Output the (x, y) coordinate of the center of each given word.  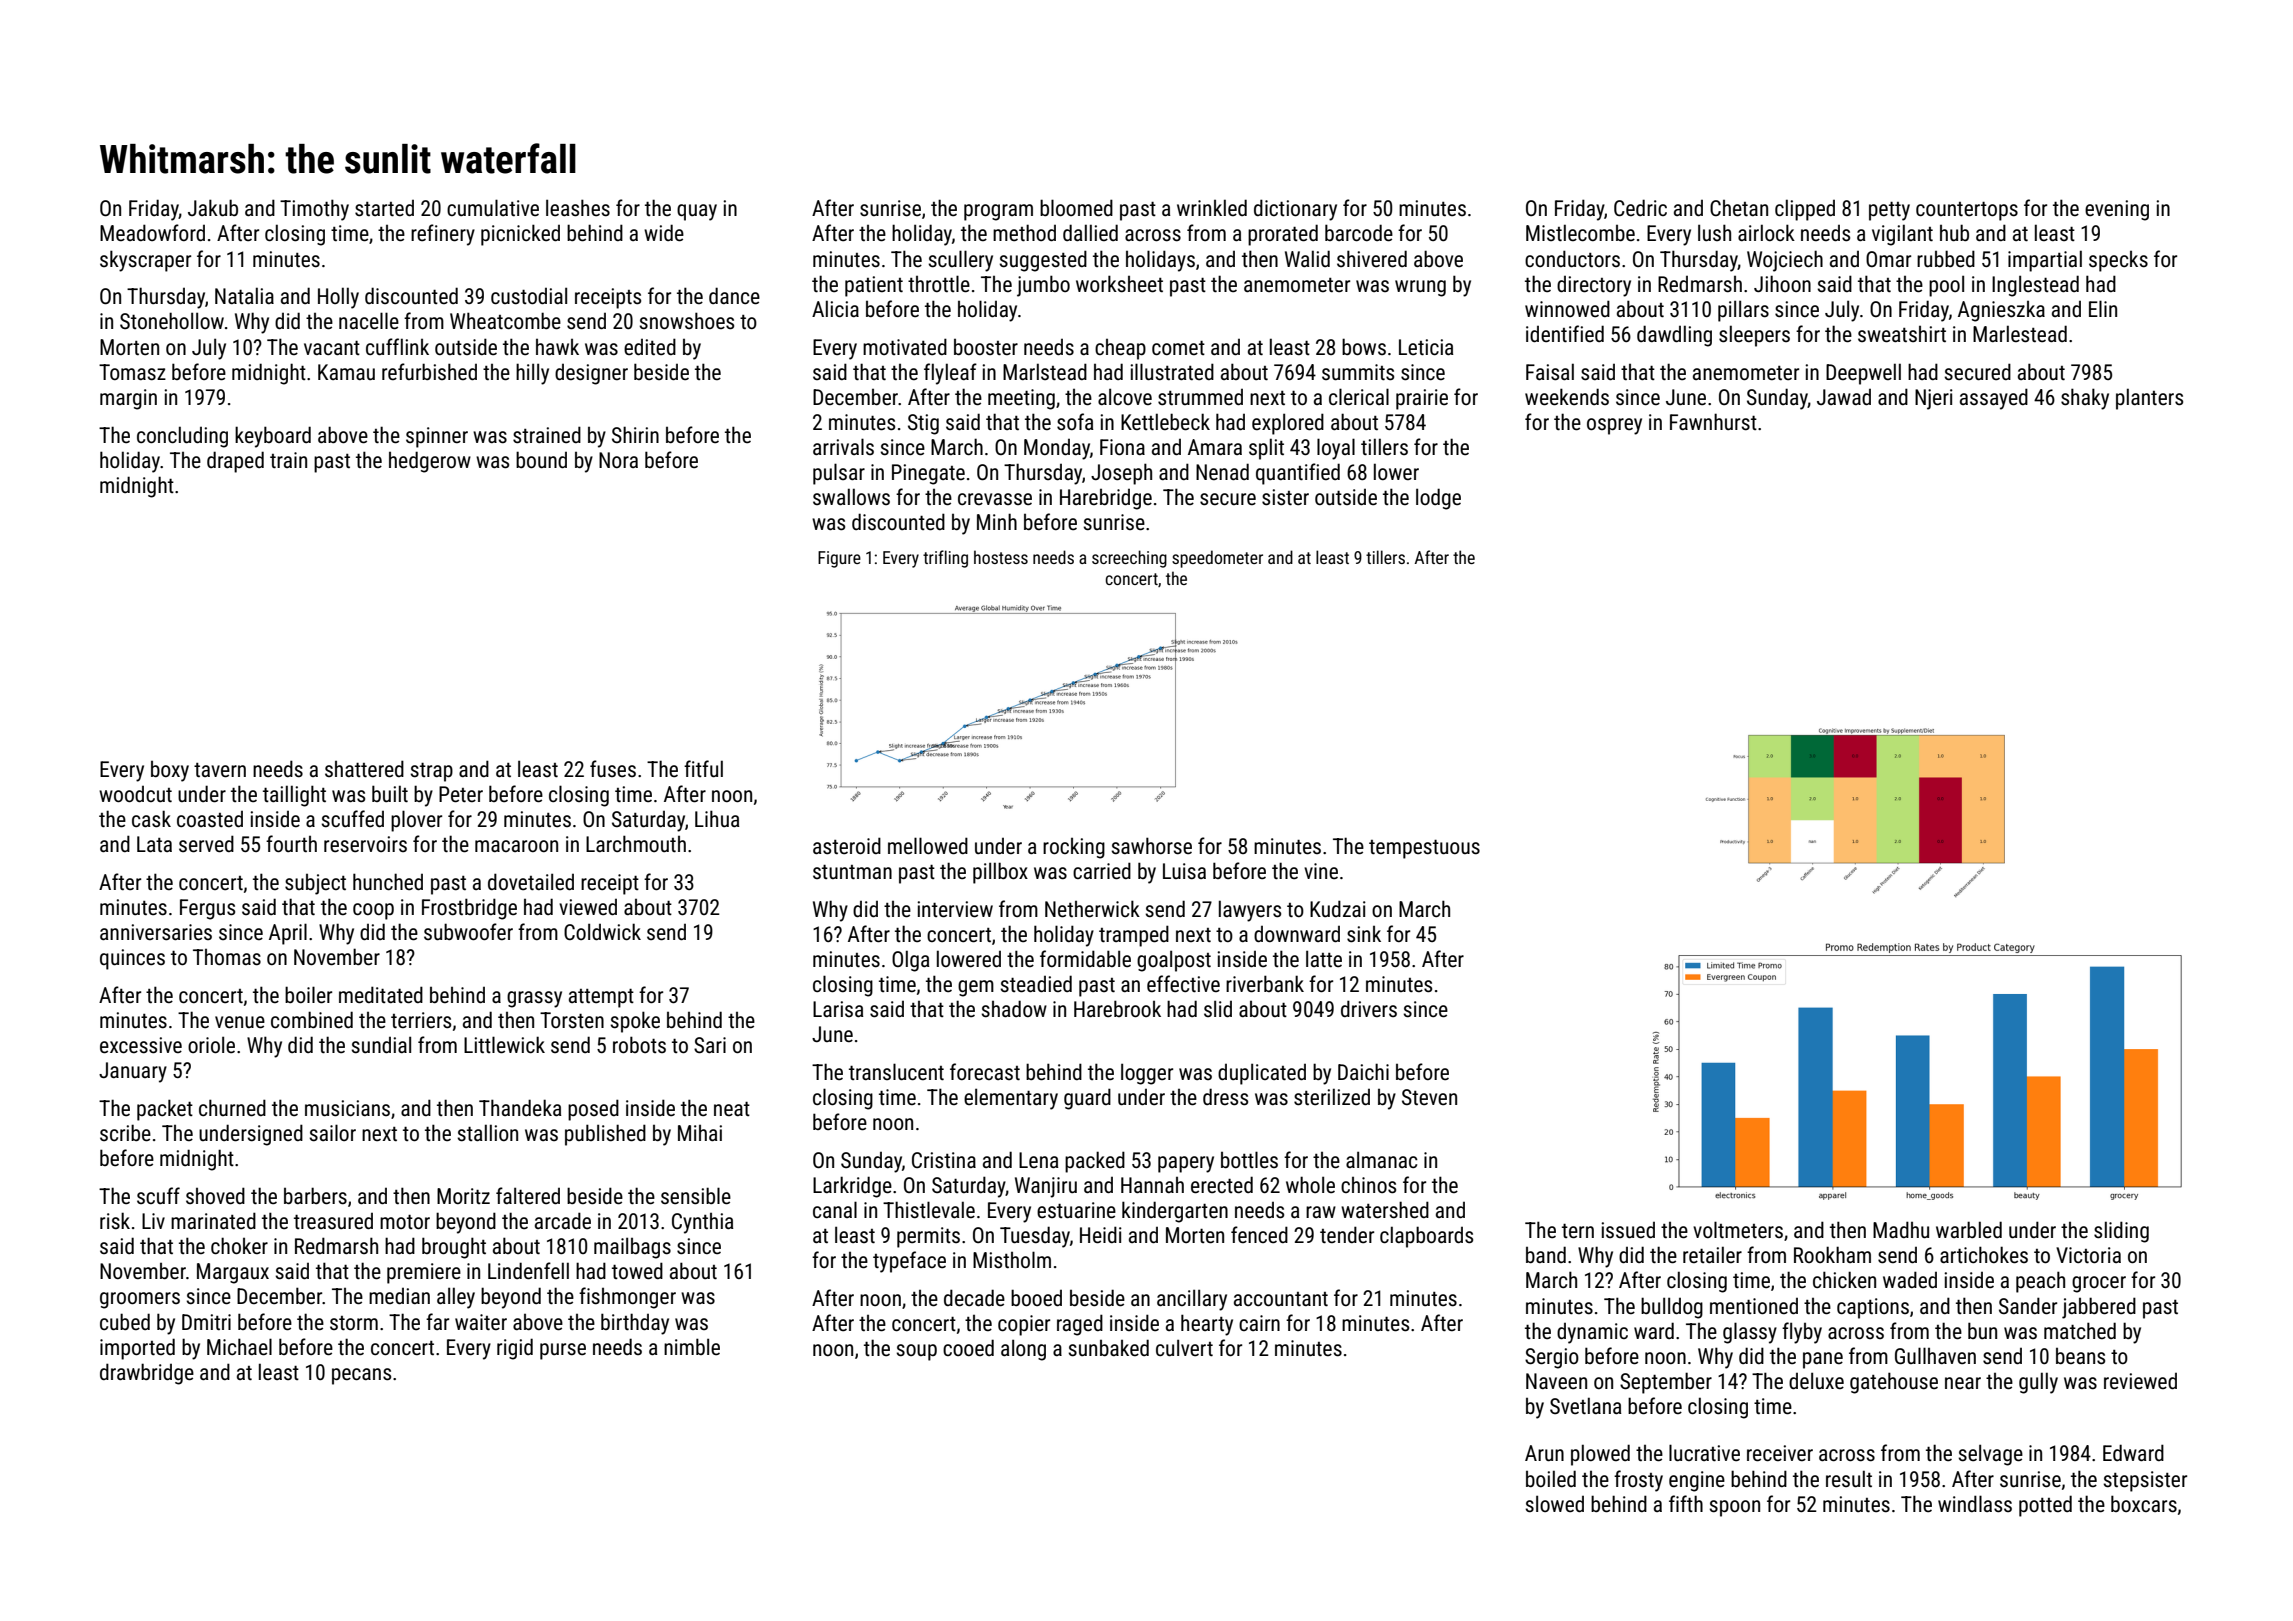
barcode (1359, 233)
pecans (361, 1376)
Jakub (213, 207)
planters (2149, 399)
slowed (1555, 1504)
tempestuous (1424, 849)
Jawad (1844, 397)
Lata (154, 844)
